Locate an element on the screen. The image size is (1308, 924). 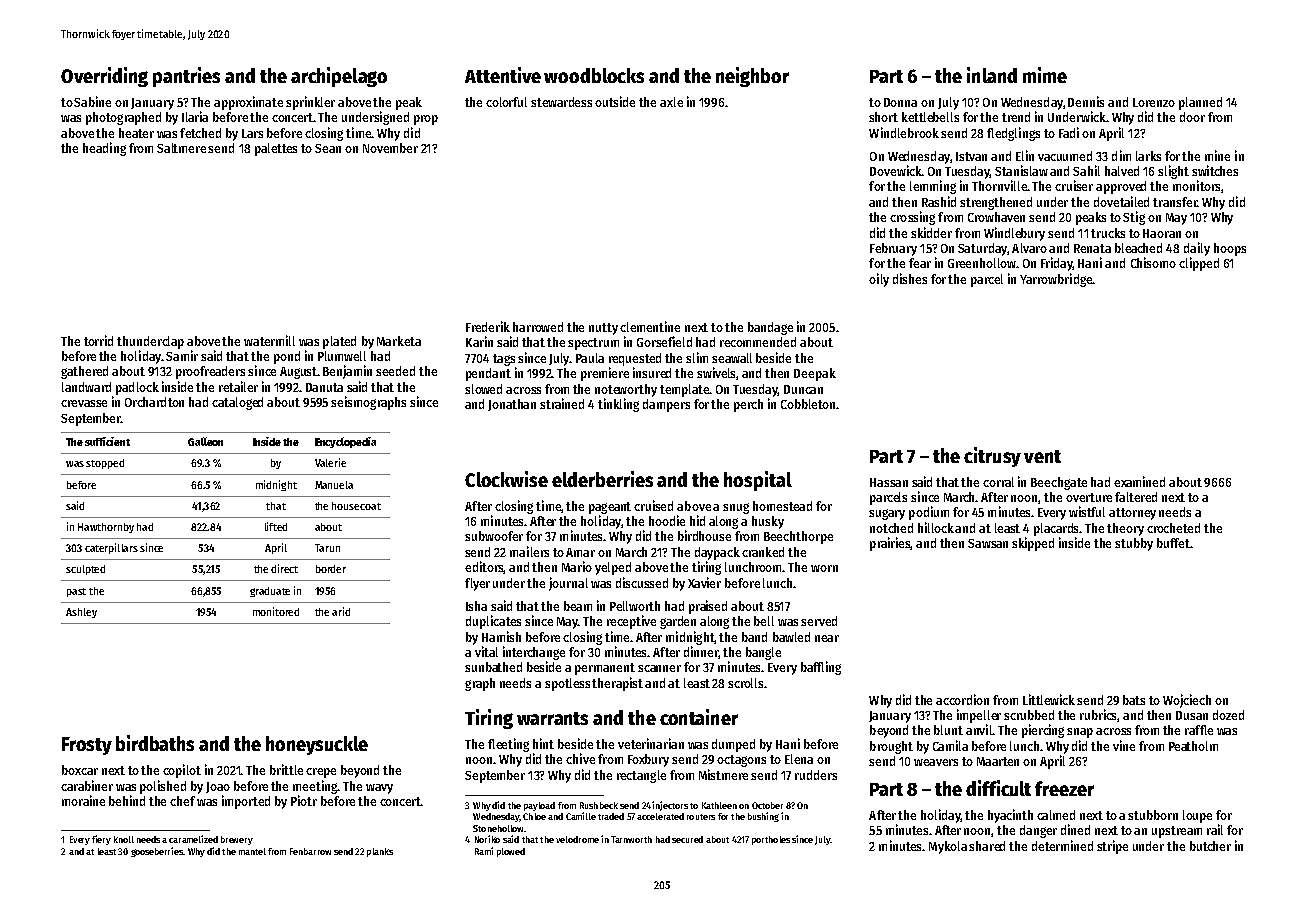
subwoofer is located at coordinates (494, 536).
